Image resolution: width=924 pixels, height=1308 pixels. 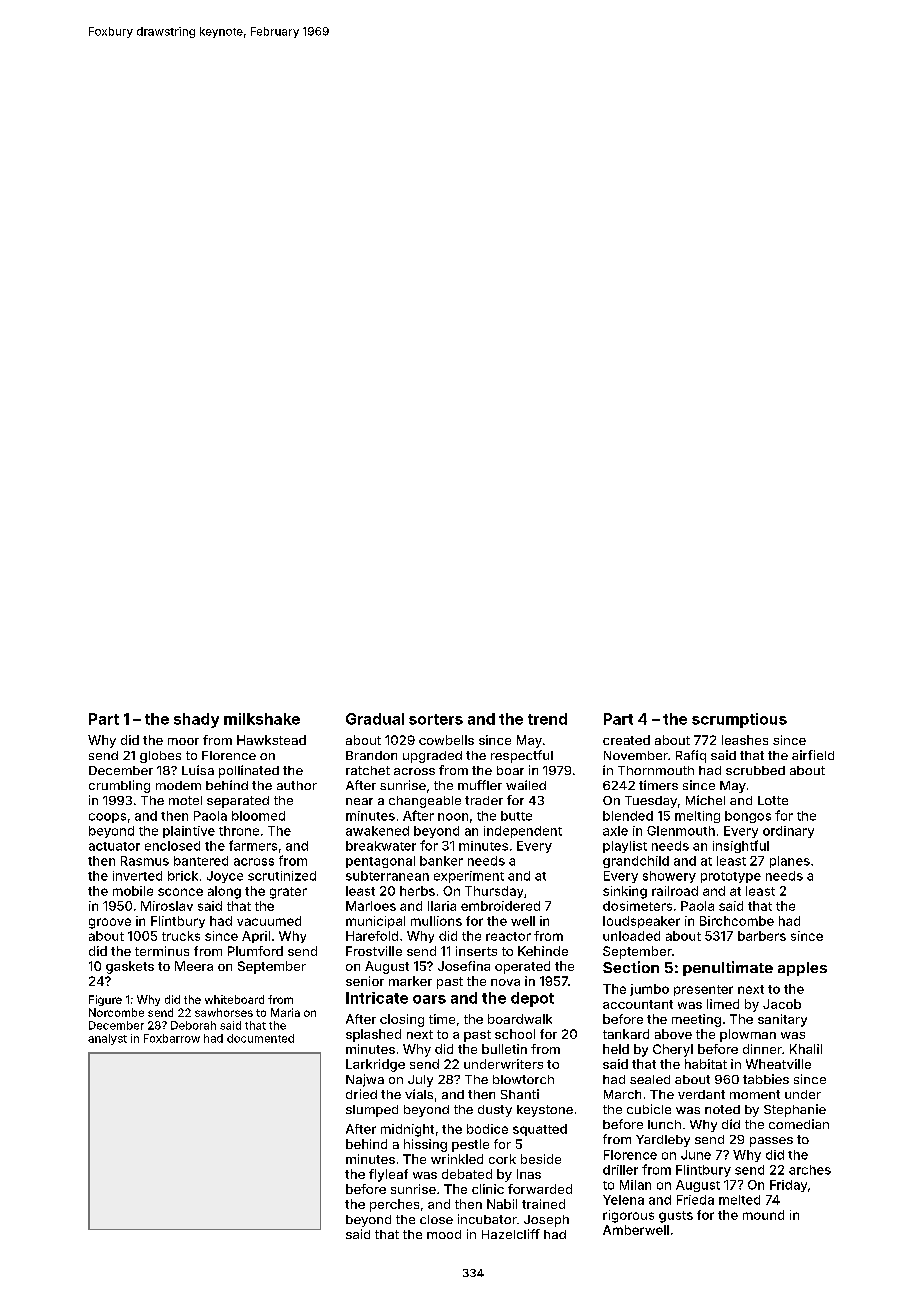 I want to click on perches, so click(x=394, y=1205).
